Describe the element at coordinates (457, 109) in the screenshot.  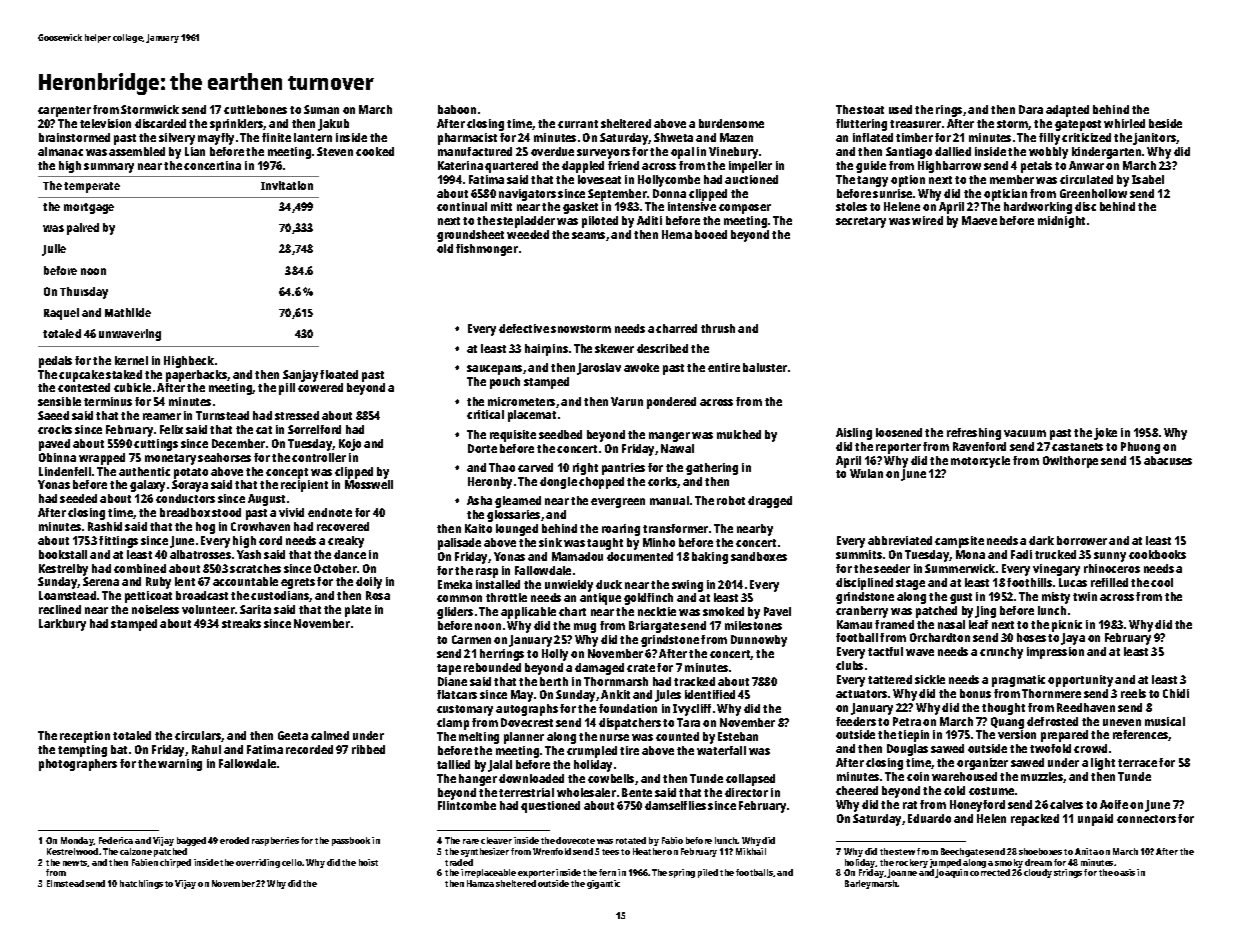
I see `baboon` at that location.
